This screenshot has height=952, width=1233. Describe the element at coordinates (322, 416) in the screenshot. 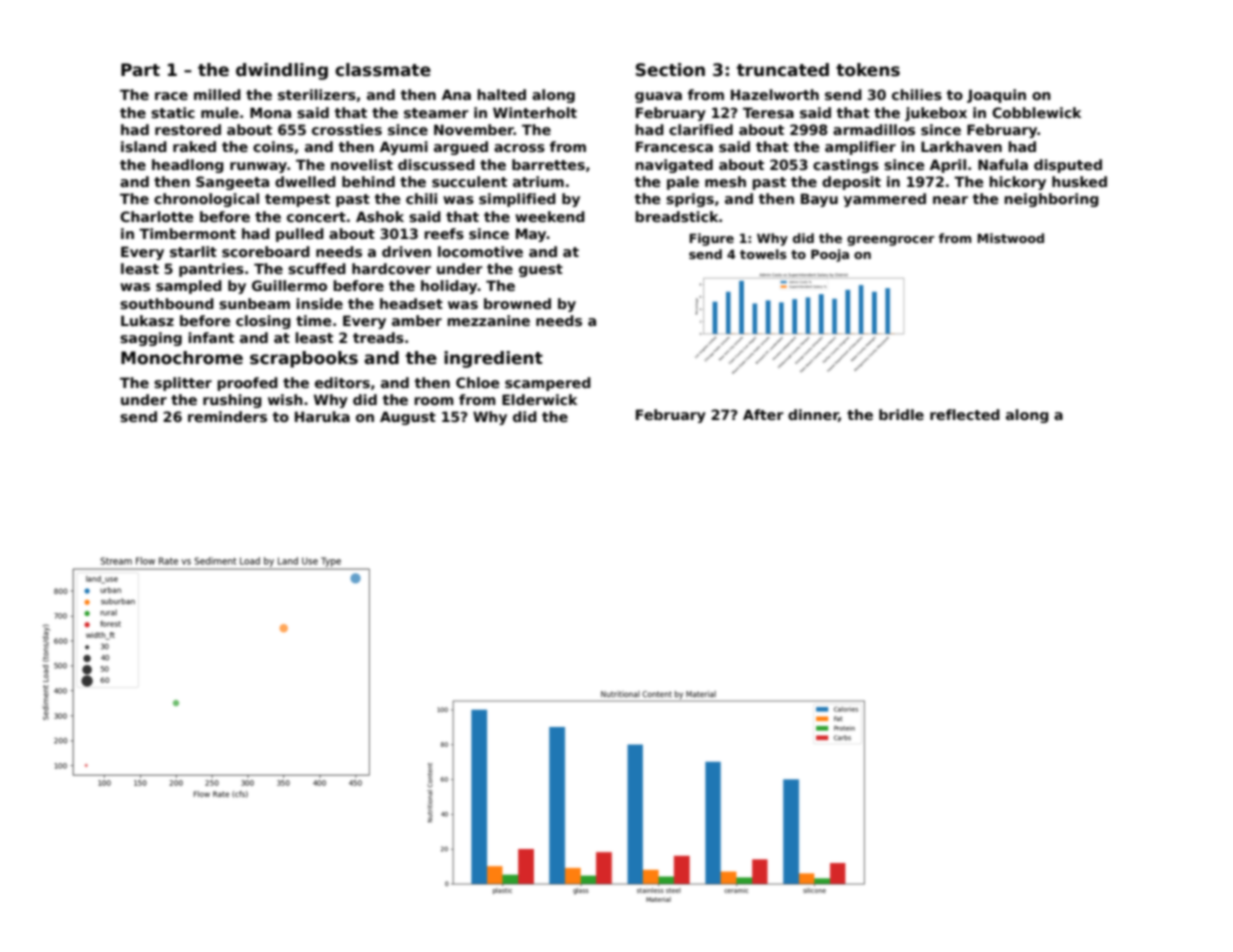

I see `Haruka` at that location.
